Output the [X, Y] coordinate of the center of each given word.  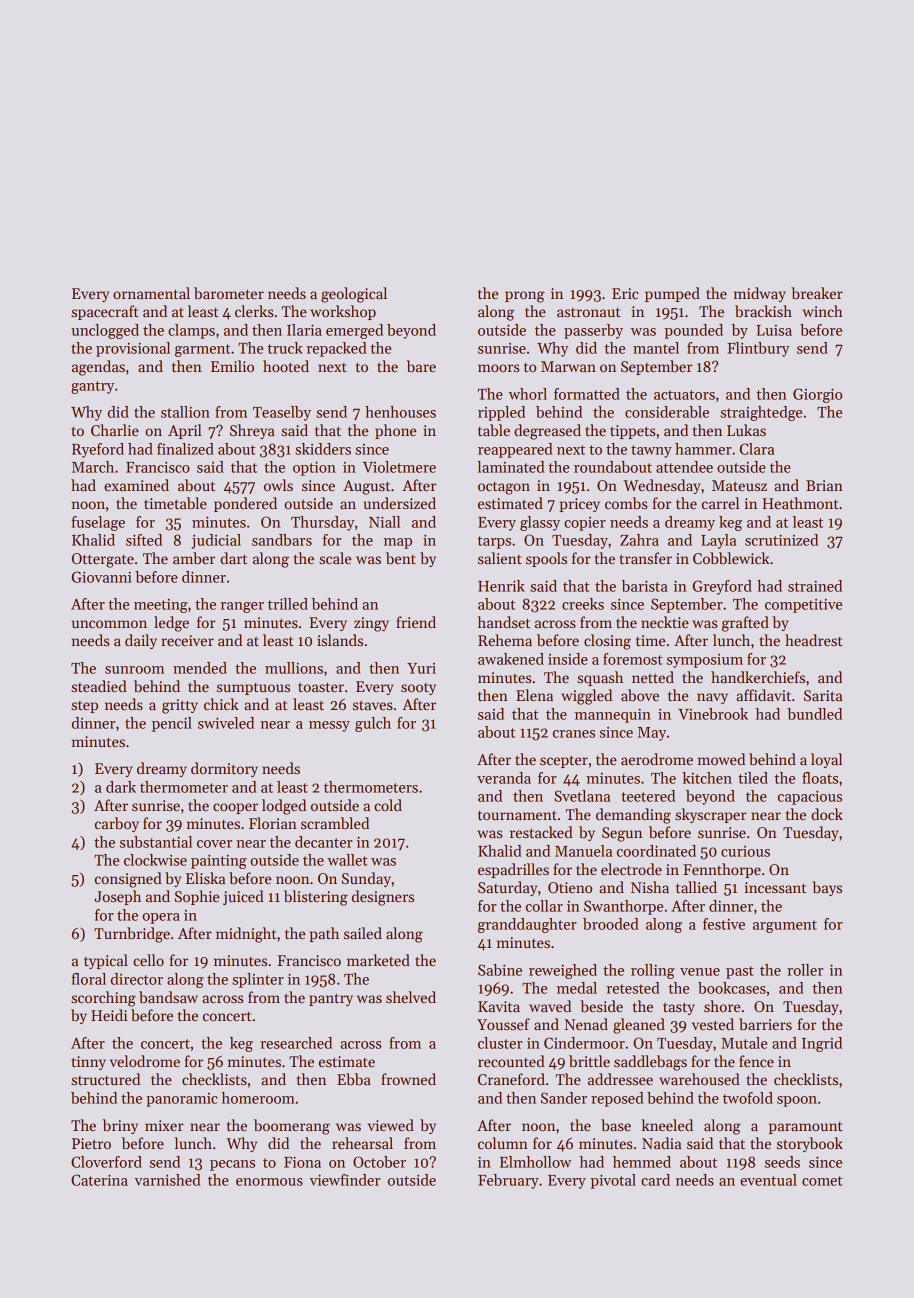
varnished [167, 1180]
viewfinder [344, 1180]
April [185, 431]
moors [498, 368]
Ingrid [822, 1044]
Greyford [722, 587]
